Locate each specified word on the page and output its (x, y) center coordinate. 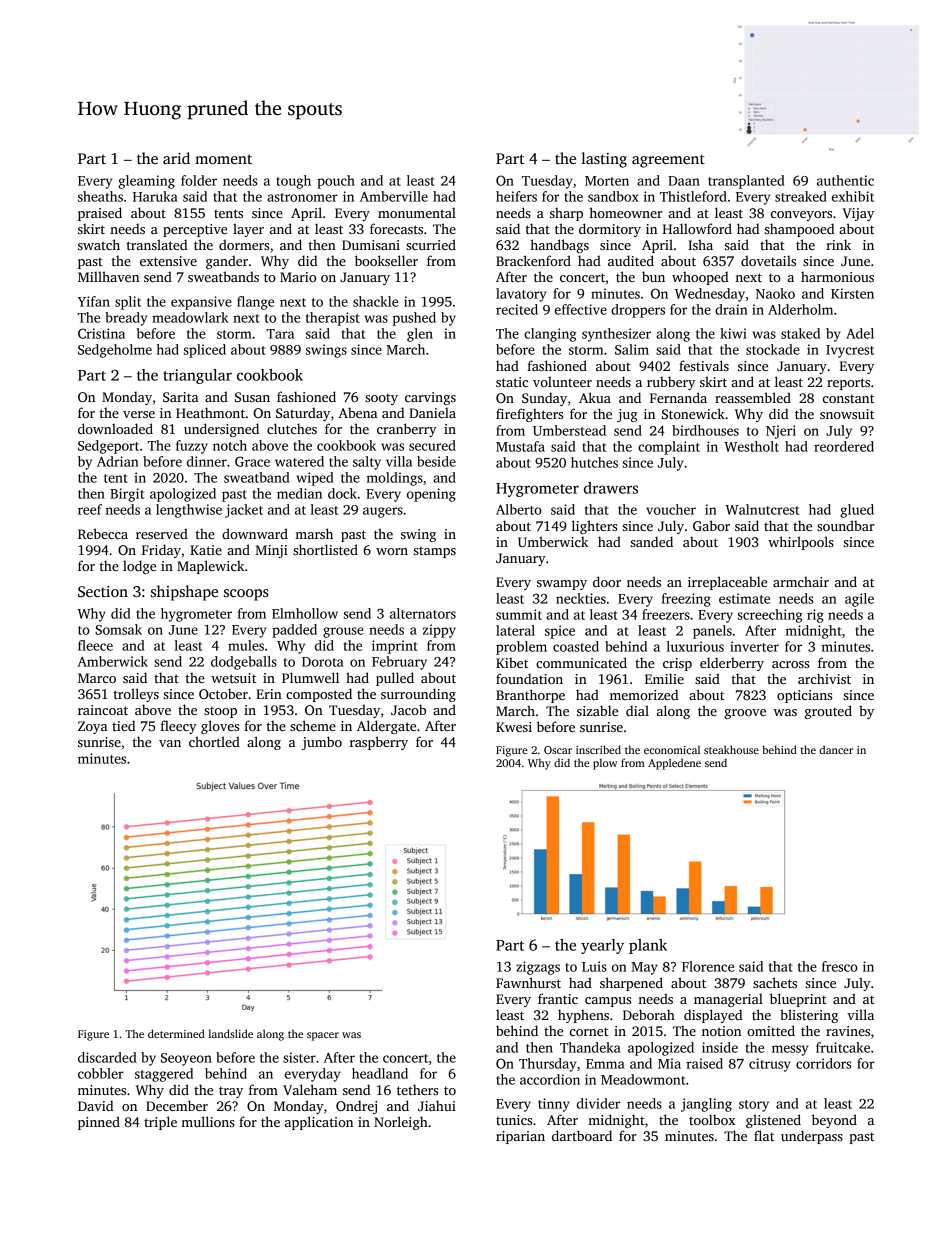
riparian (520, 1137)
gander (227, 262)
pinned (99, 1123)
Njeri (781, 432)
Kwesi (514, 727)
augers (383, 512)
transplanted (746, 182)
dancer (836, 749)
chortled (214, 741)
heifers (516, 196)
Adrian (117, 461)
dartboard (582, 1135)
